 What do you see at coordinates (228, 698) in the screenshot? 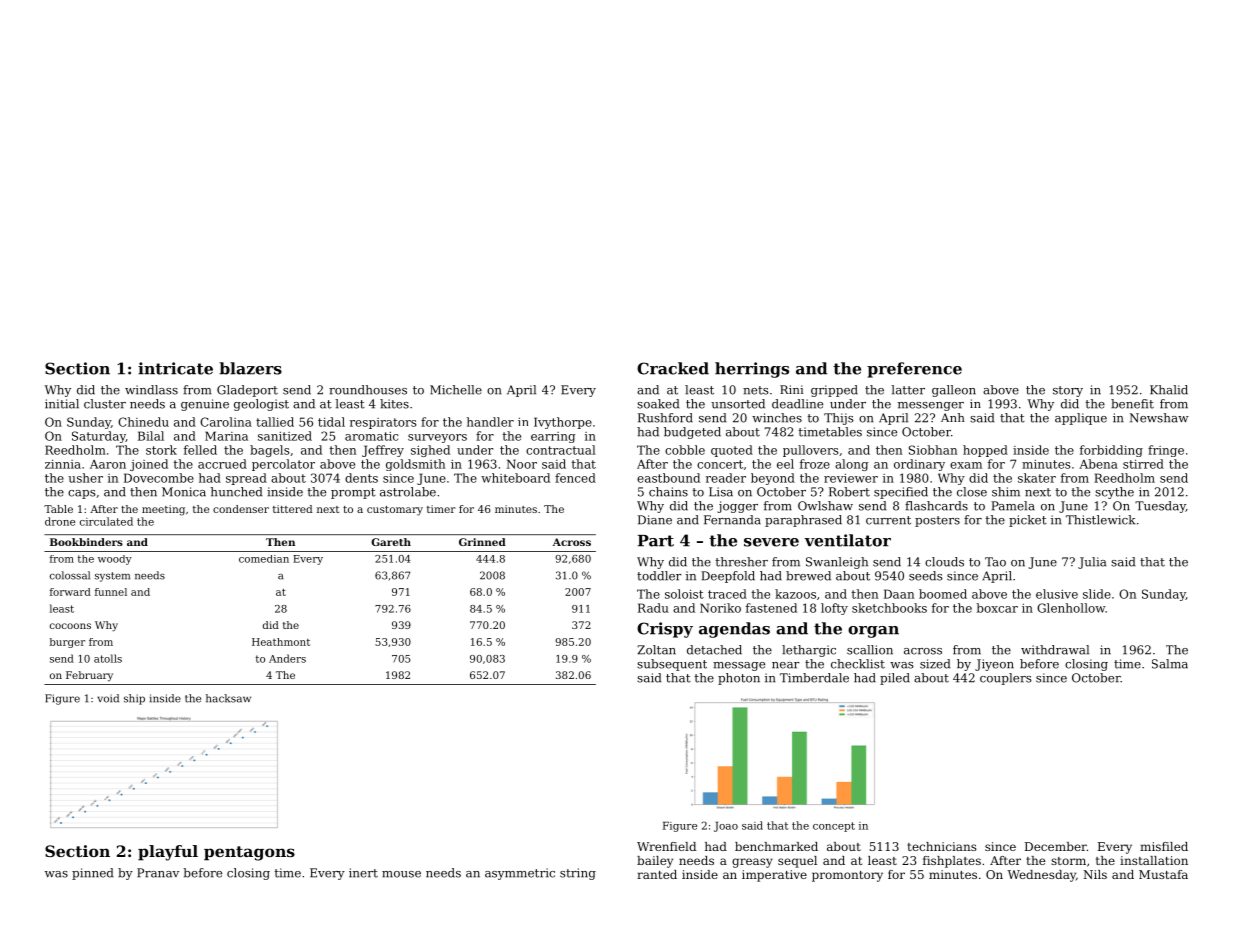
I see `hacksaw` at bounding box center [228, 698].
